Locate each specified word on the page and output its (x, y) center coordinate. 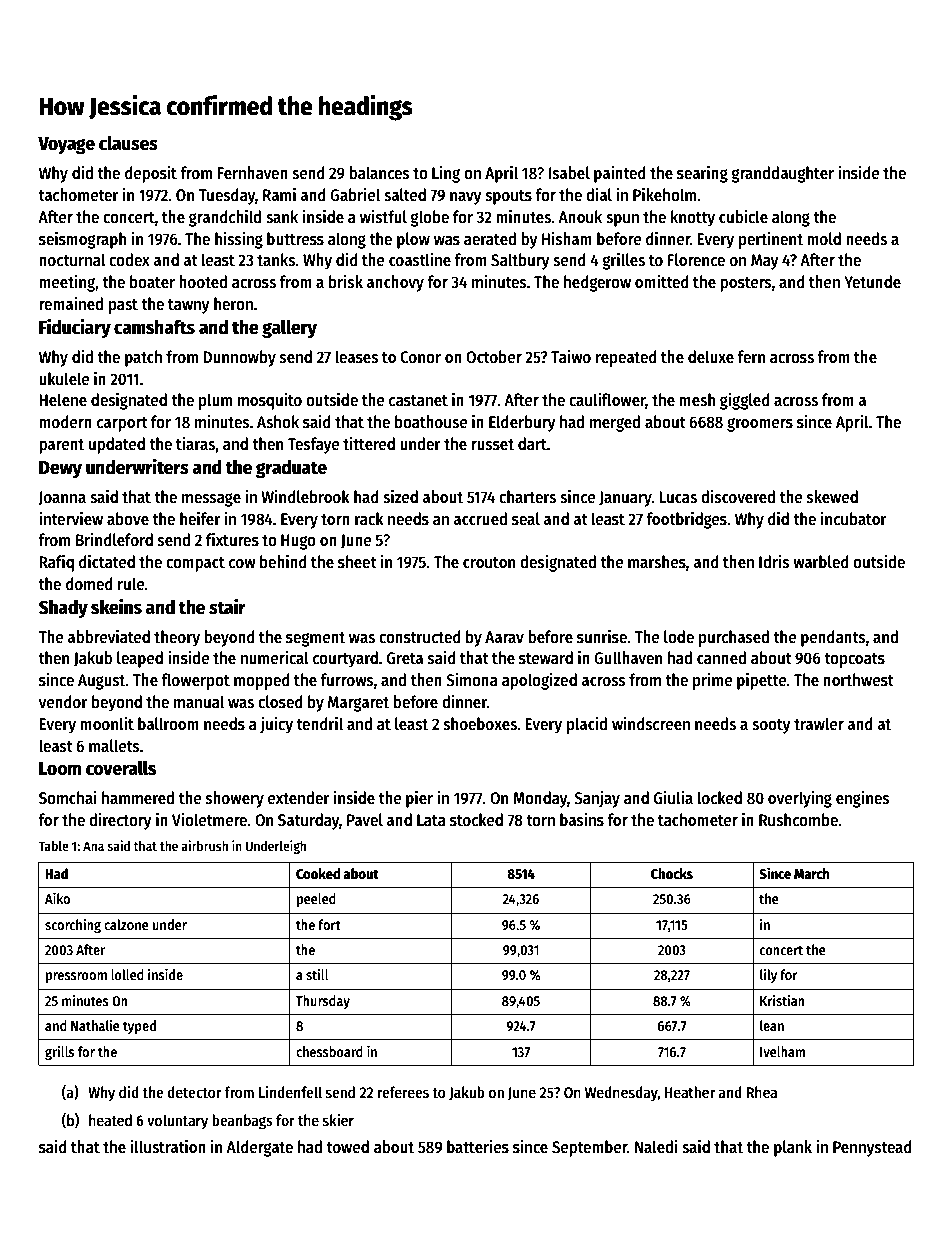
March (812, 873)
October (494, 357)
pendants (833, 638)
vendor (63, 702)
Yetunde (872, 282)
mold (824, 239)
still (317, 974)
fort (329, 924)
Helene (63, 400)
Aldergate (259, 1148)
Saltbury (520, 261)
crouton (489, 563)
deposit (151, 174)
